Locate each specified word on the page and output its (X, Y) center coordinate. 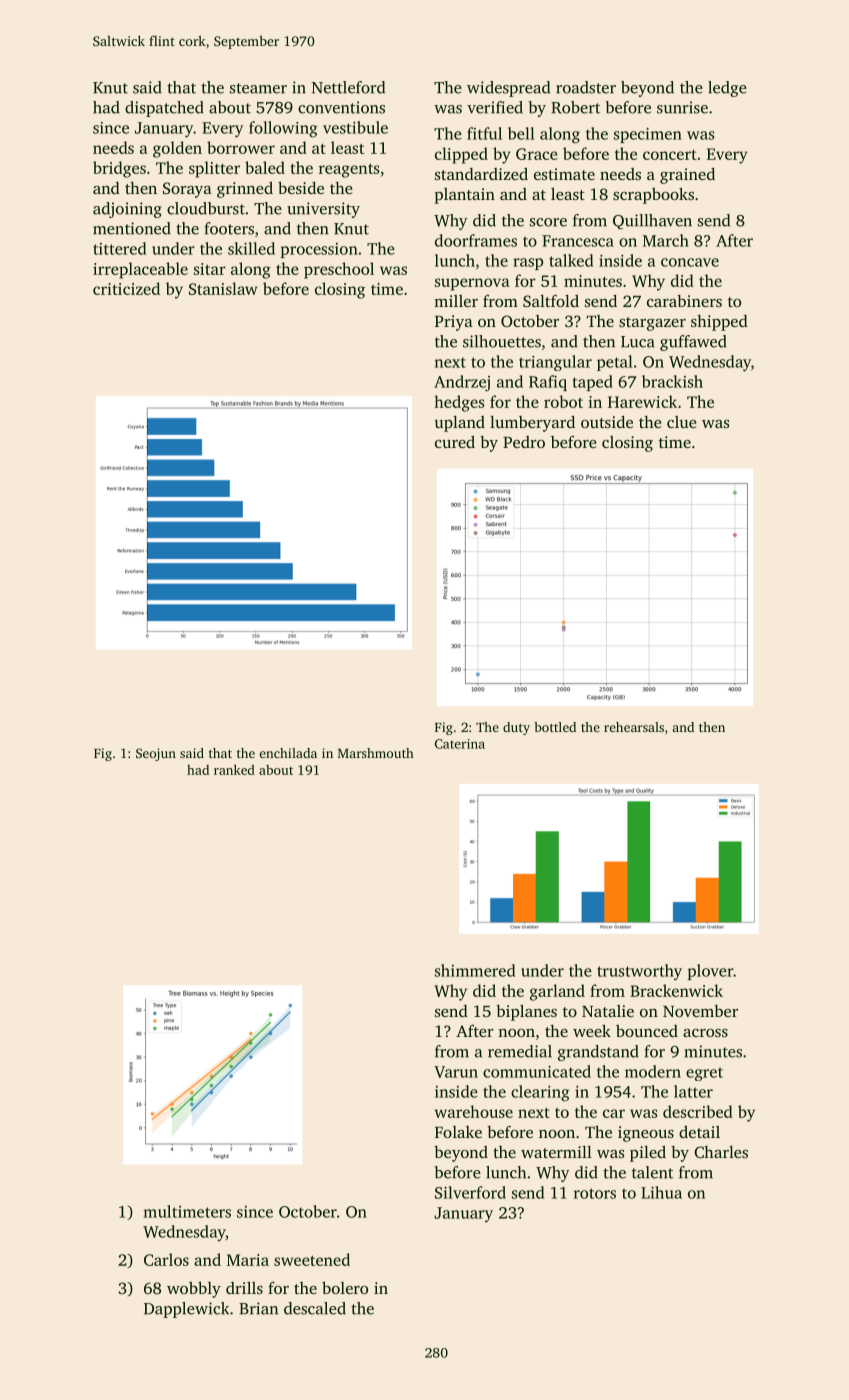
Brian (258, 1308)
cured (455, 442)
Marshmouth (376, 753)
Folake (458, 1132)
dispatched (164, 109)
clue (682, 422)
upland (459, 424)
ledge (727, 89)
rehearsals (634, 727)
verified (495, 107)
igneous (646, 1134)
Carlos (166, 1259)
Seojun (156, 754)
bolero (345, 1287)
